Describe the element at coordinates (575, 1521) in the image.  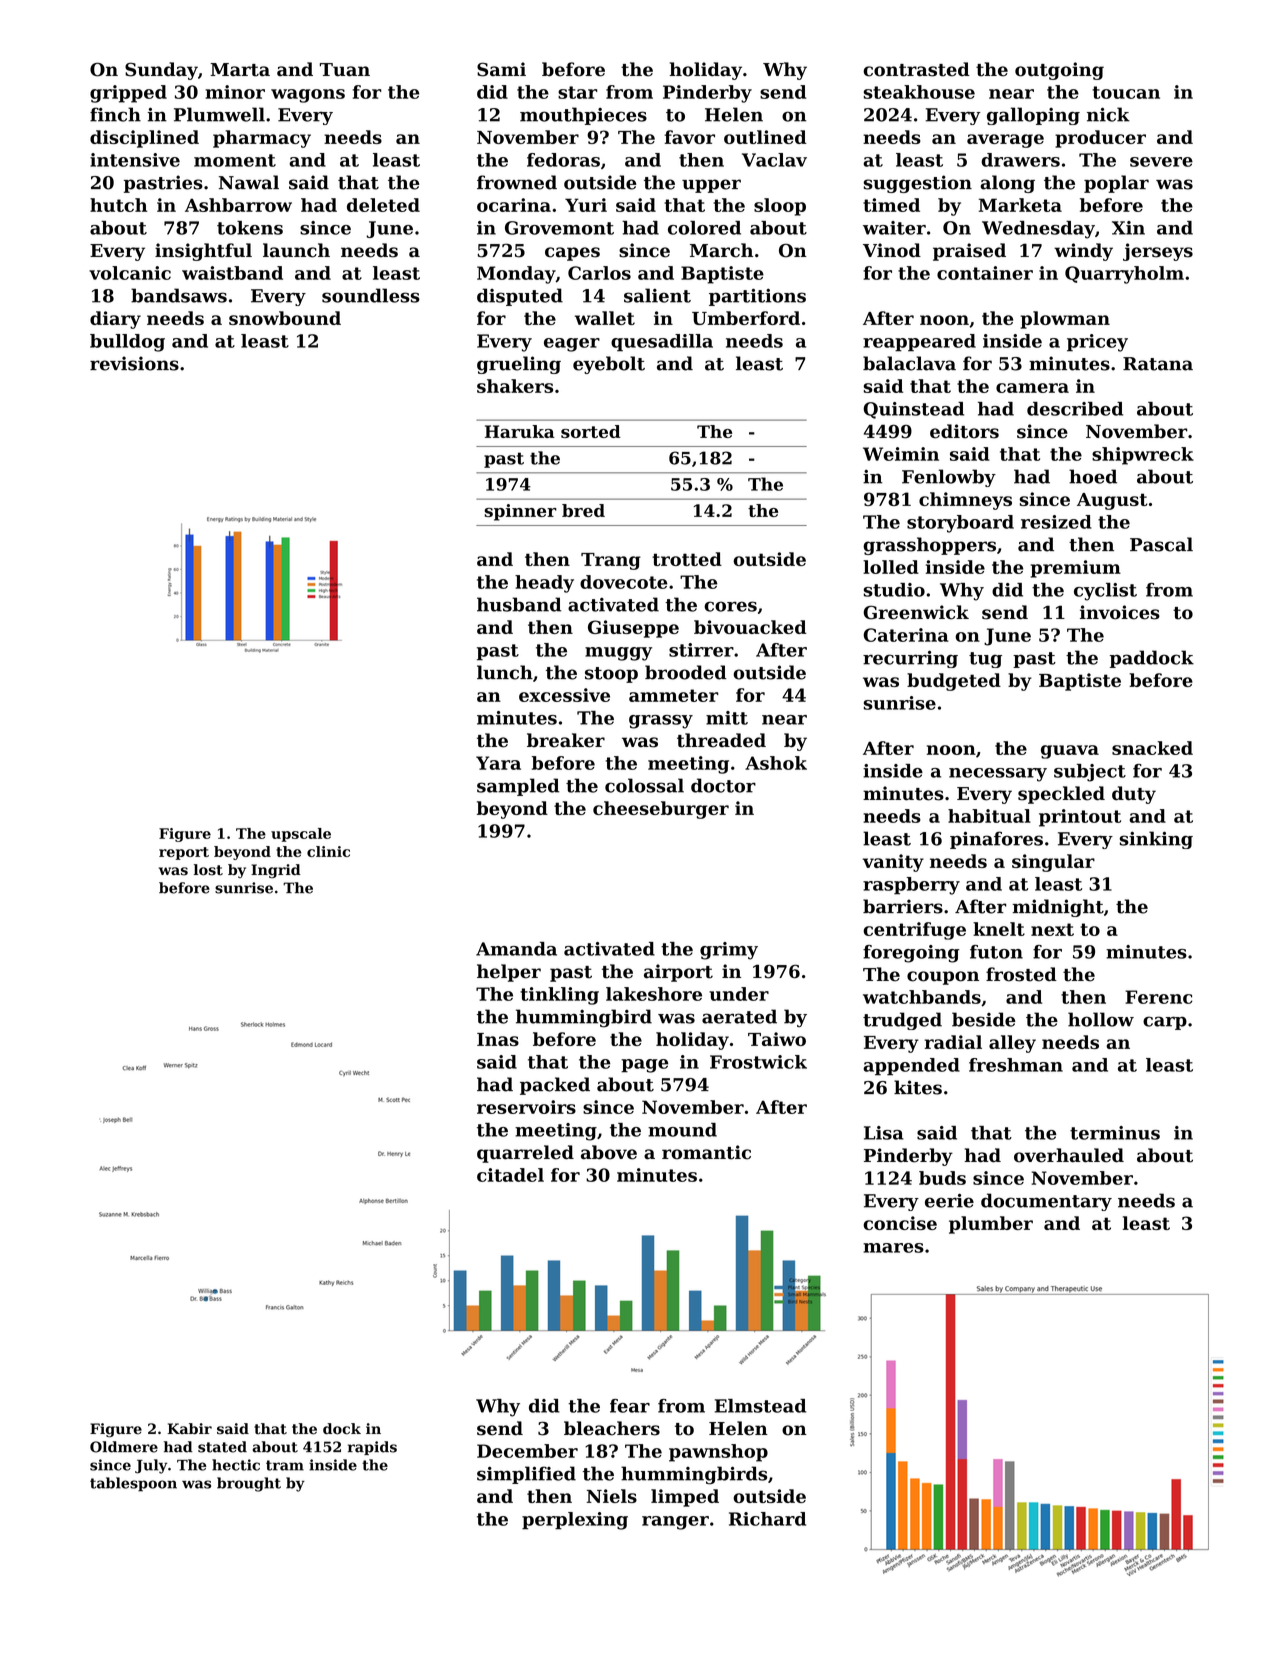
I see `perplexing` at that location.
